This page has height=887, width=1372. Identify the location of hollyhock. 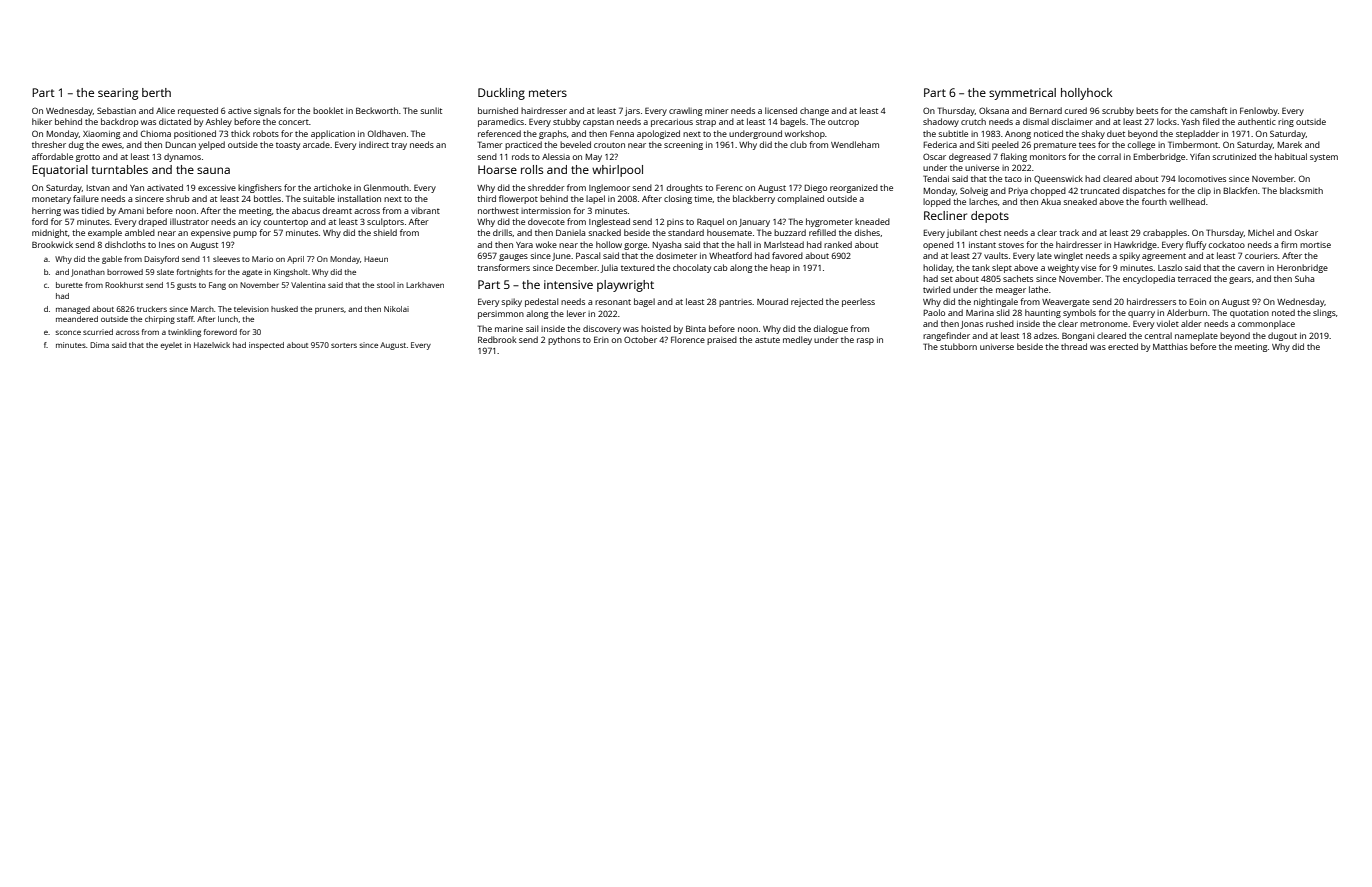
(1086, 94).
